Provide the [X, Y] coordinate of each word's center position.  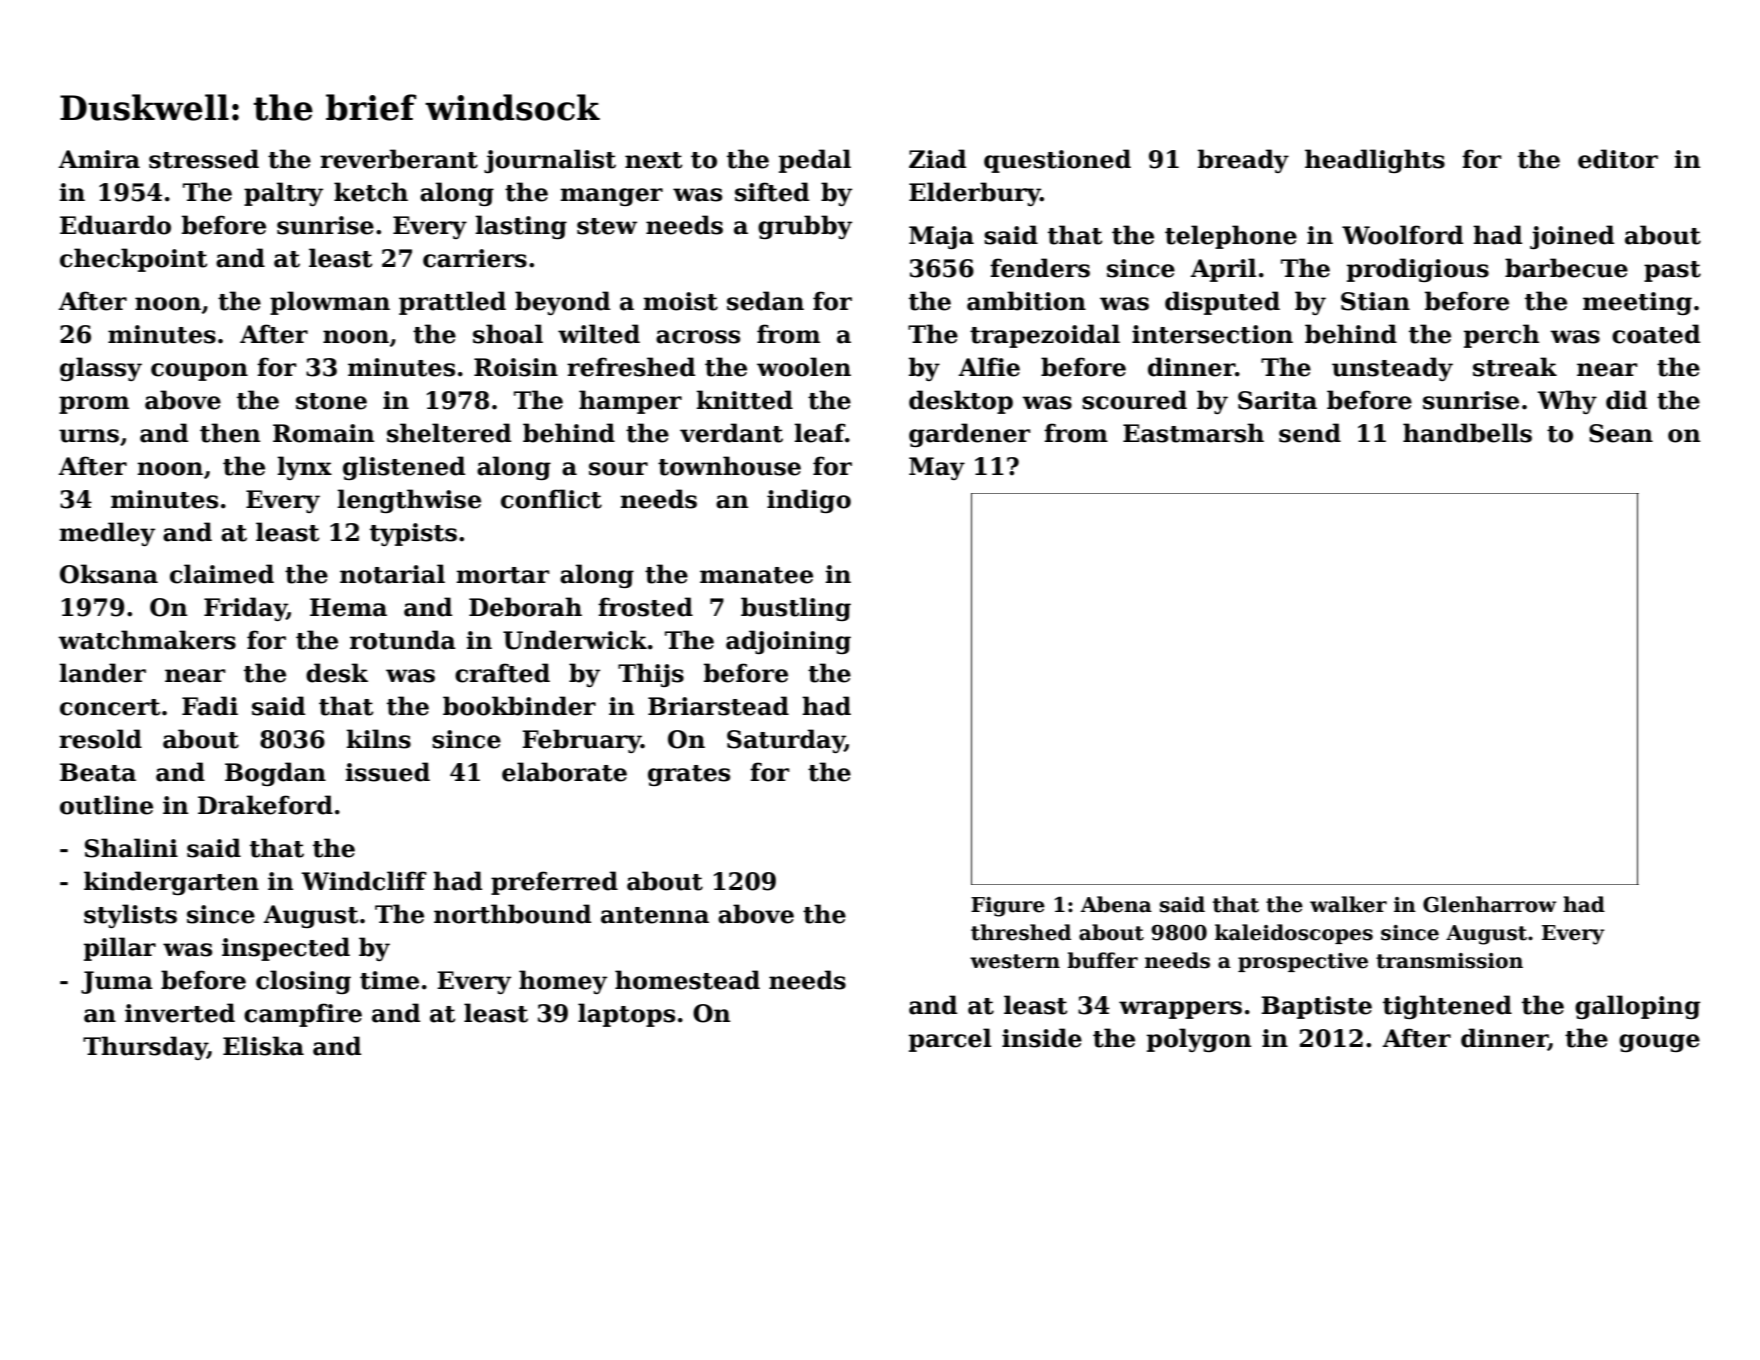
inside [1042, 1038]
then [230, 433]
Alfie [989, 367]
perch [1501, 336]
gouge [1659, 1043]
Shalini [131, 848]
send [1310, 433]
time [389, 980]
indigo [809, 501]
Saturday [786, 741]
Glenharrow [1489, 904]
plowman [330, 303]
